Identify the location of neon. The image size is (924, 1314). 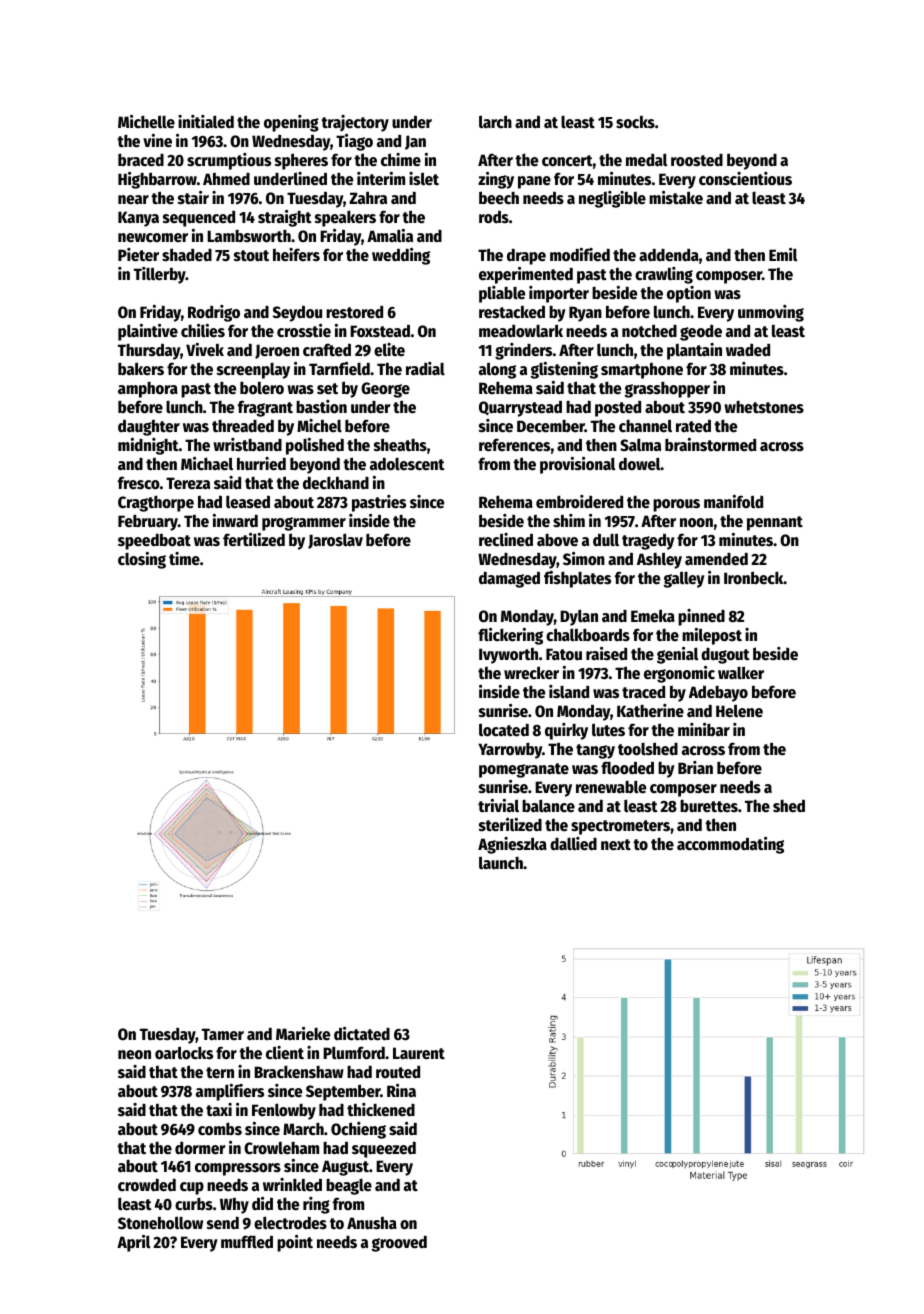
(134, 1055).
